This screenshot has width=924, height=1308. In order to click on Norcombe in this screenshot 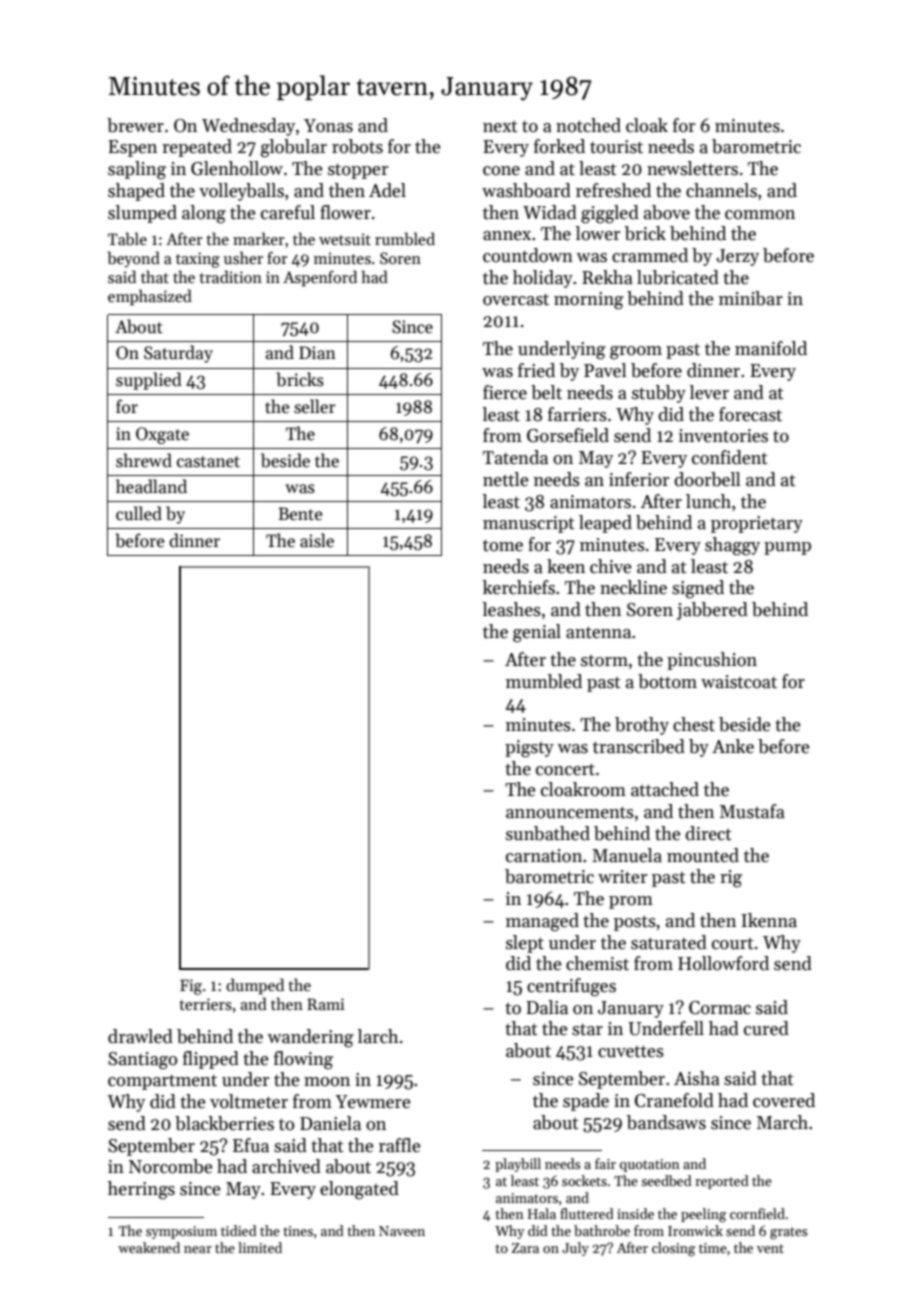, I will do `click(171, 1166)`.
